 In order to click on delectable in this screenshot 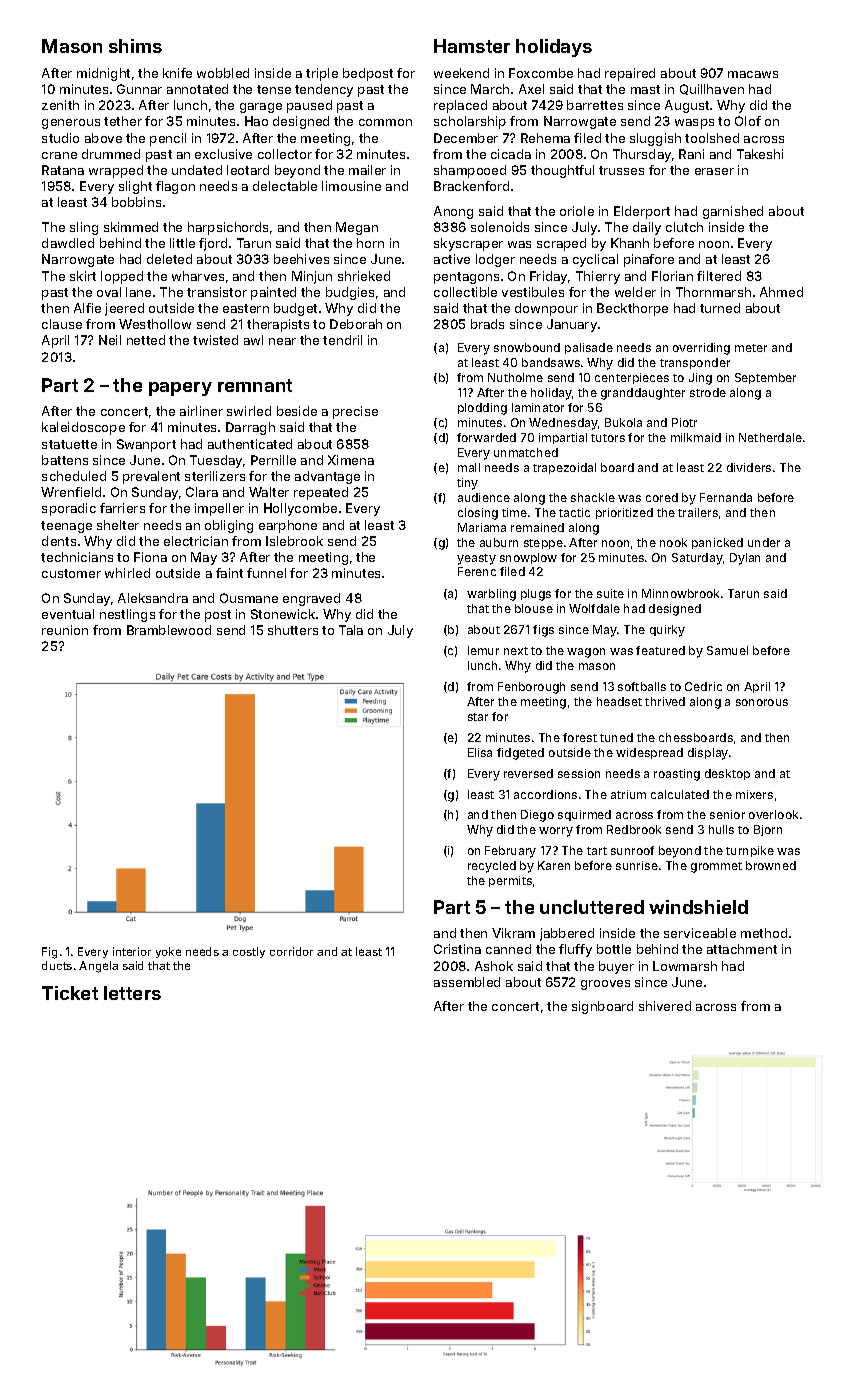, I will do `click(285, 186)`.
